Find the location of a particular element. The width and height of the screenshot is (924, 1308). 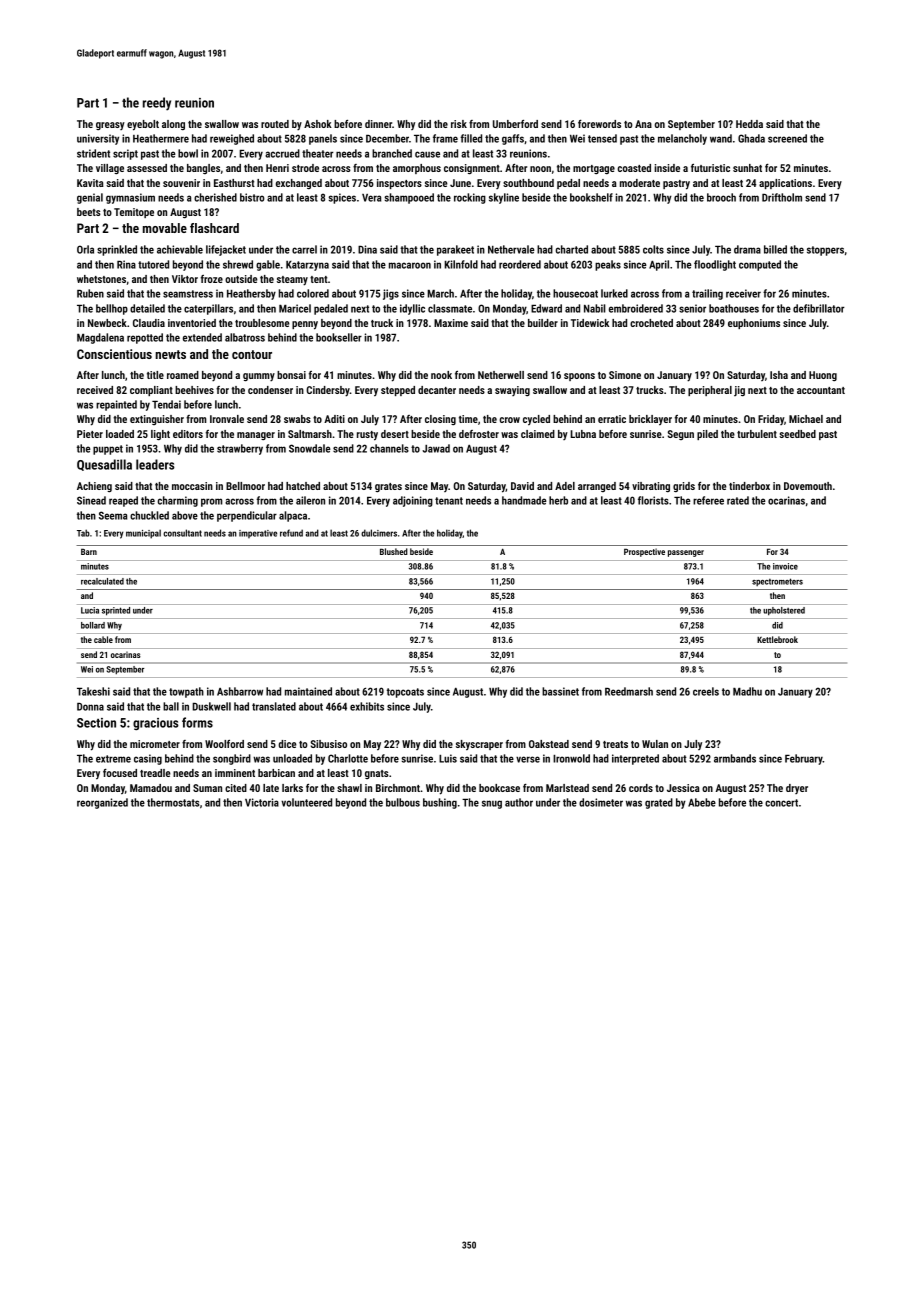

Easthurst is located at coordinates (234, 183).
